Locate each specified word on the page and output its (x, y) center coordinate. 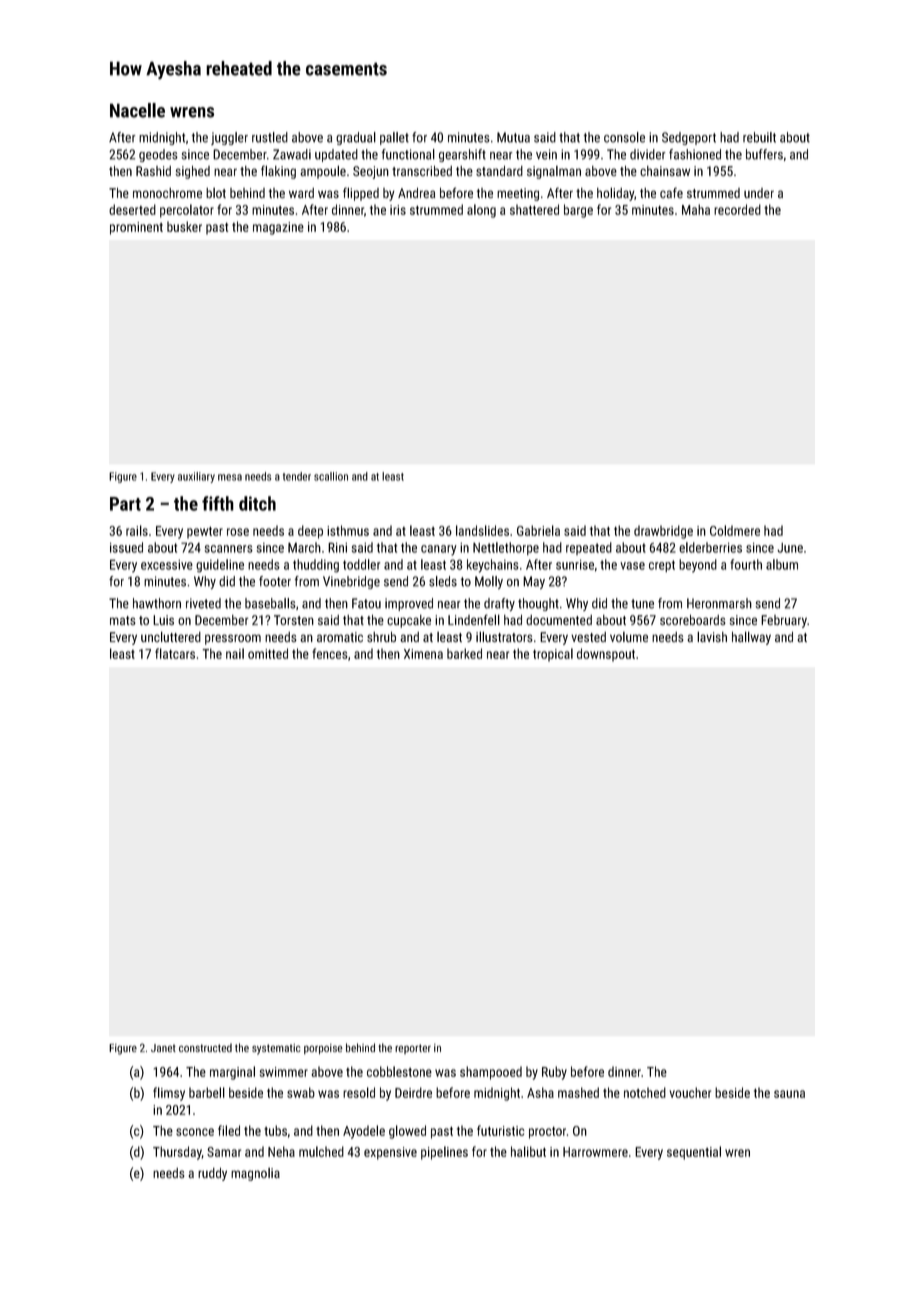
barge (578, 211)
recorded (737, 209)
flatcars (175, 653)
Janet (163, 1048)
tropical (553, 655)
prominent (136, 228)
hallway (751, 638)
